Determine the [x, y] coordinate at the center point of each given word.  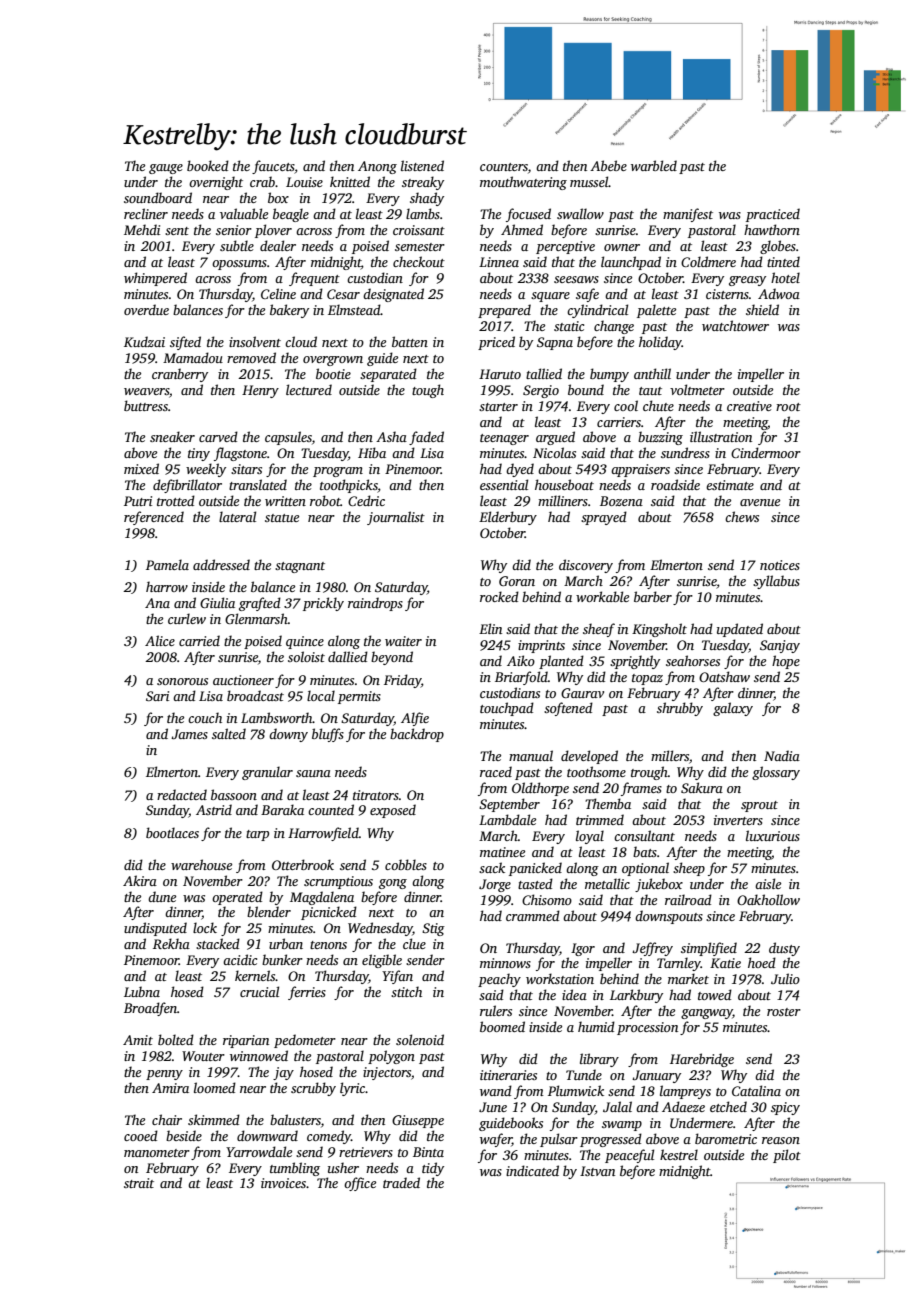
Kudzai [144, 341]
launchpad [631, 263]
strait [139, 1183]
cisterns [727, 294]
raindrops [375, 604]
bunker [282, 959]
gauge [166, 169]
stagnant [300, 567]
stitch [406, 991]
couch [205, 717]
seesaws [576, 279]
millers [670, 755]
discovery [586, 566]
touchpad [507, 709]
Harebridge [702, 1060]
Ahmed [522, 229]
